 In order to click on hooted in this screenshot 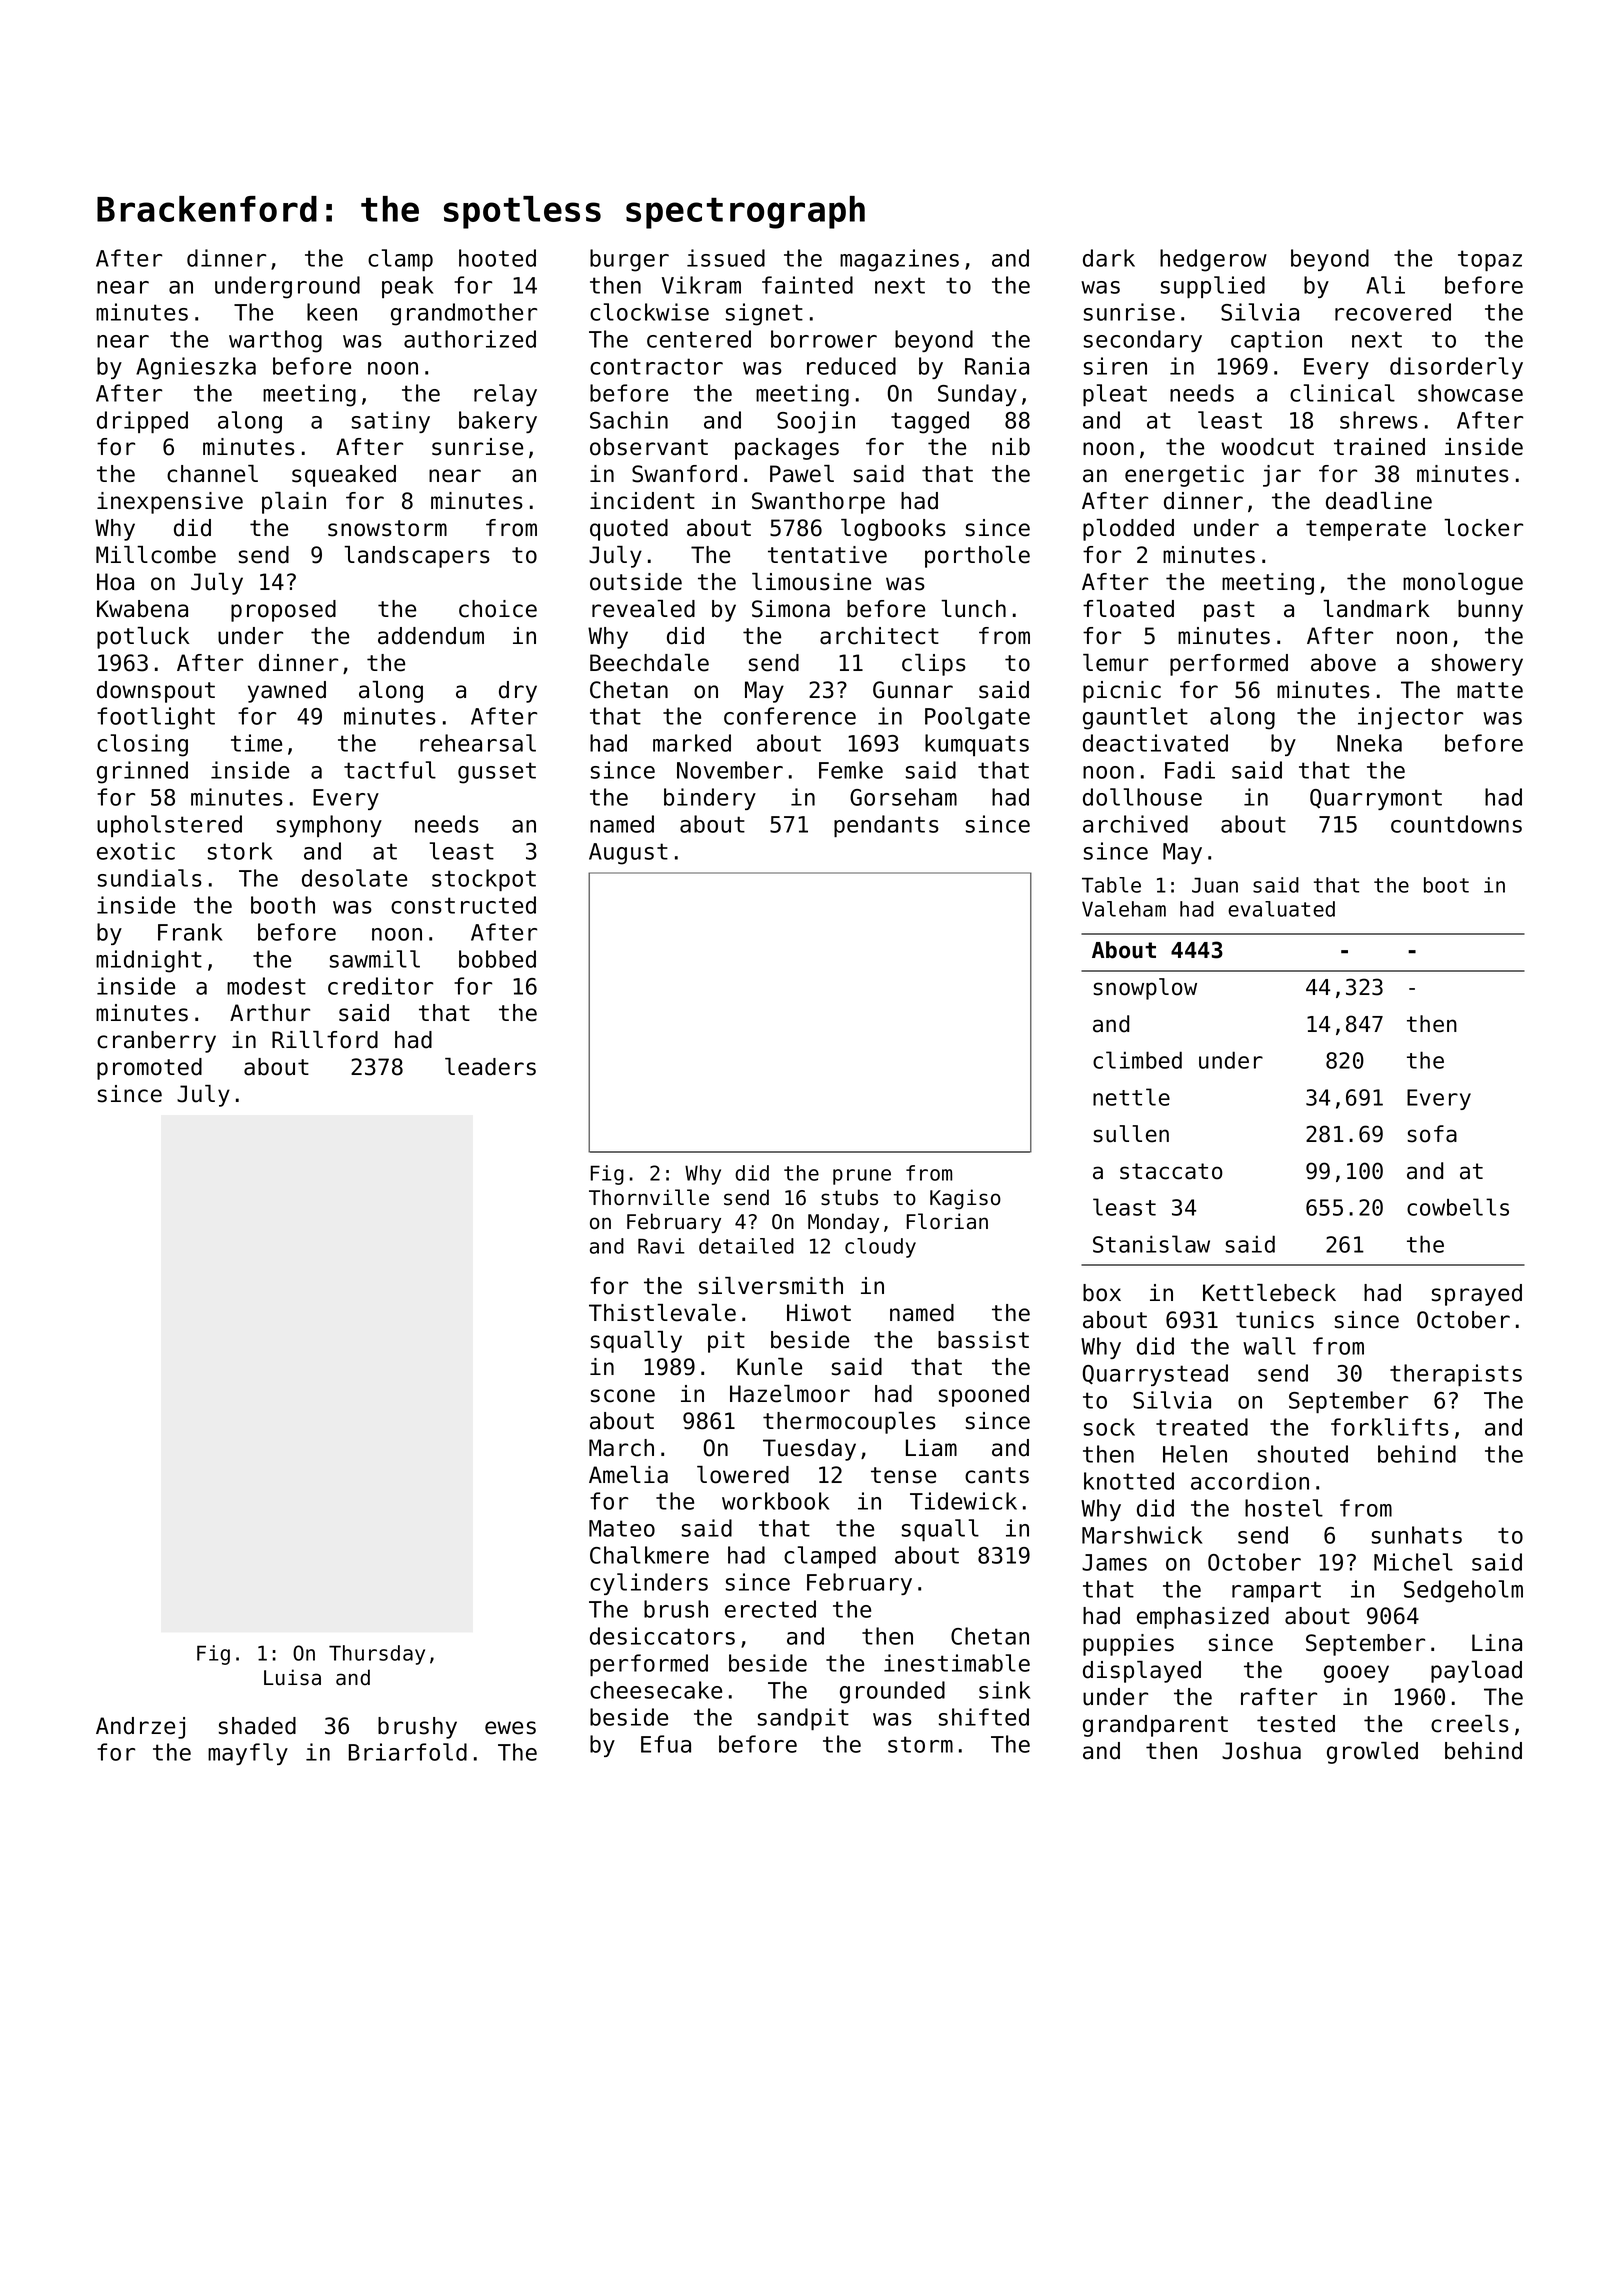, I will do `click(497, 258)`.
